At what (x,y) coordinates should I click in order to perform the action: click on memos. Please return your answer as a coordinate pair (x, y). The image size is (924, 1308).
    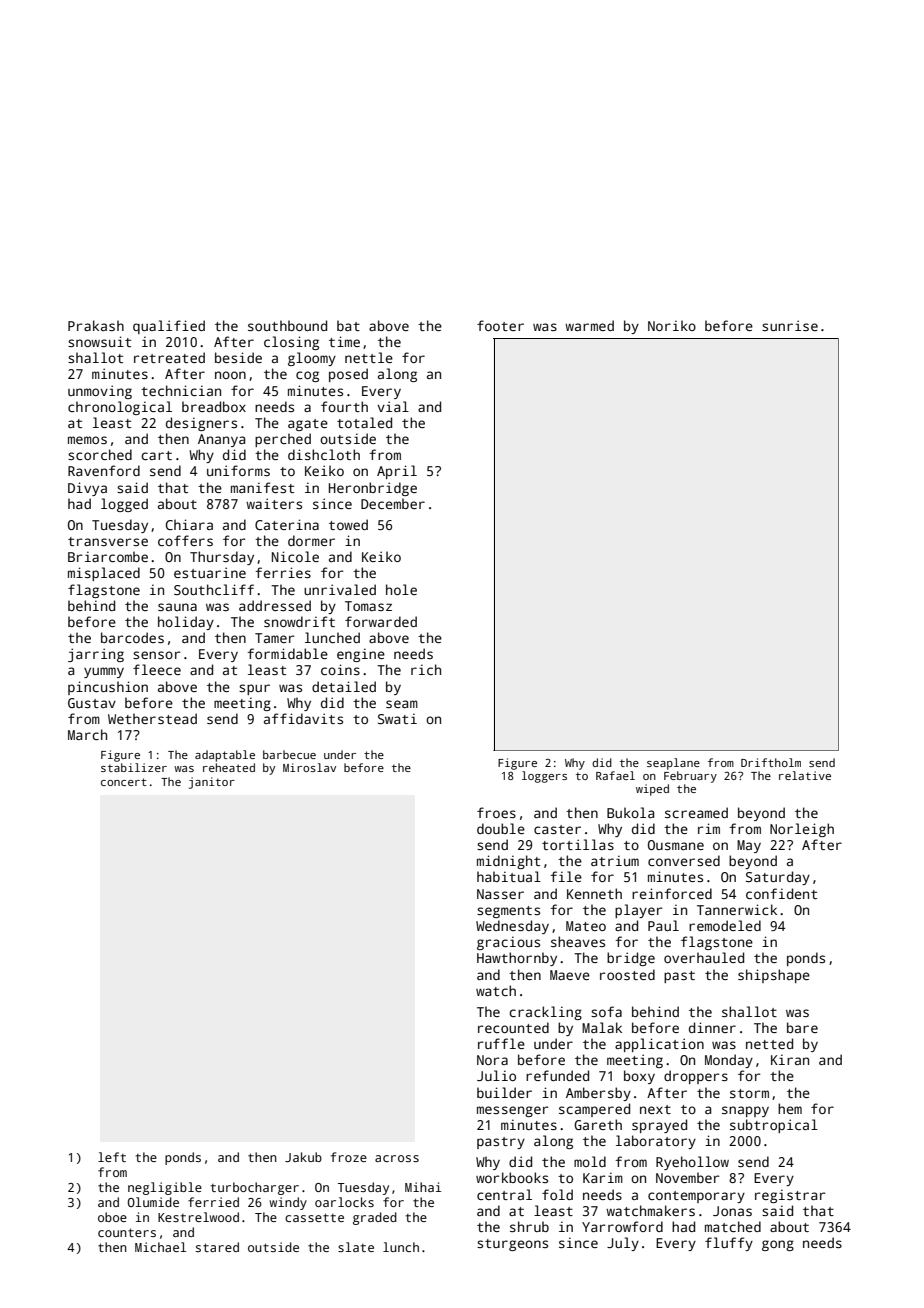
    Looking at the image, I should click on (87, 440).
